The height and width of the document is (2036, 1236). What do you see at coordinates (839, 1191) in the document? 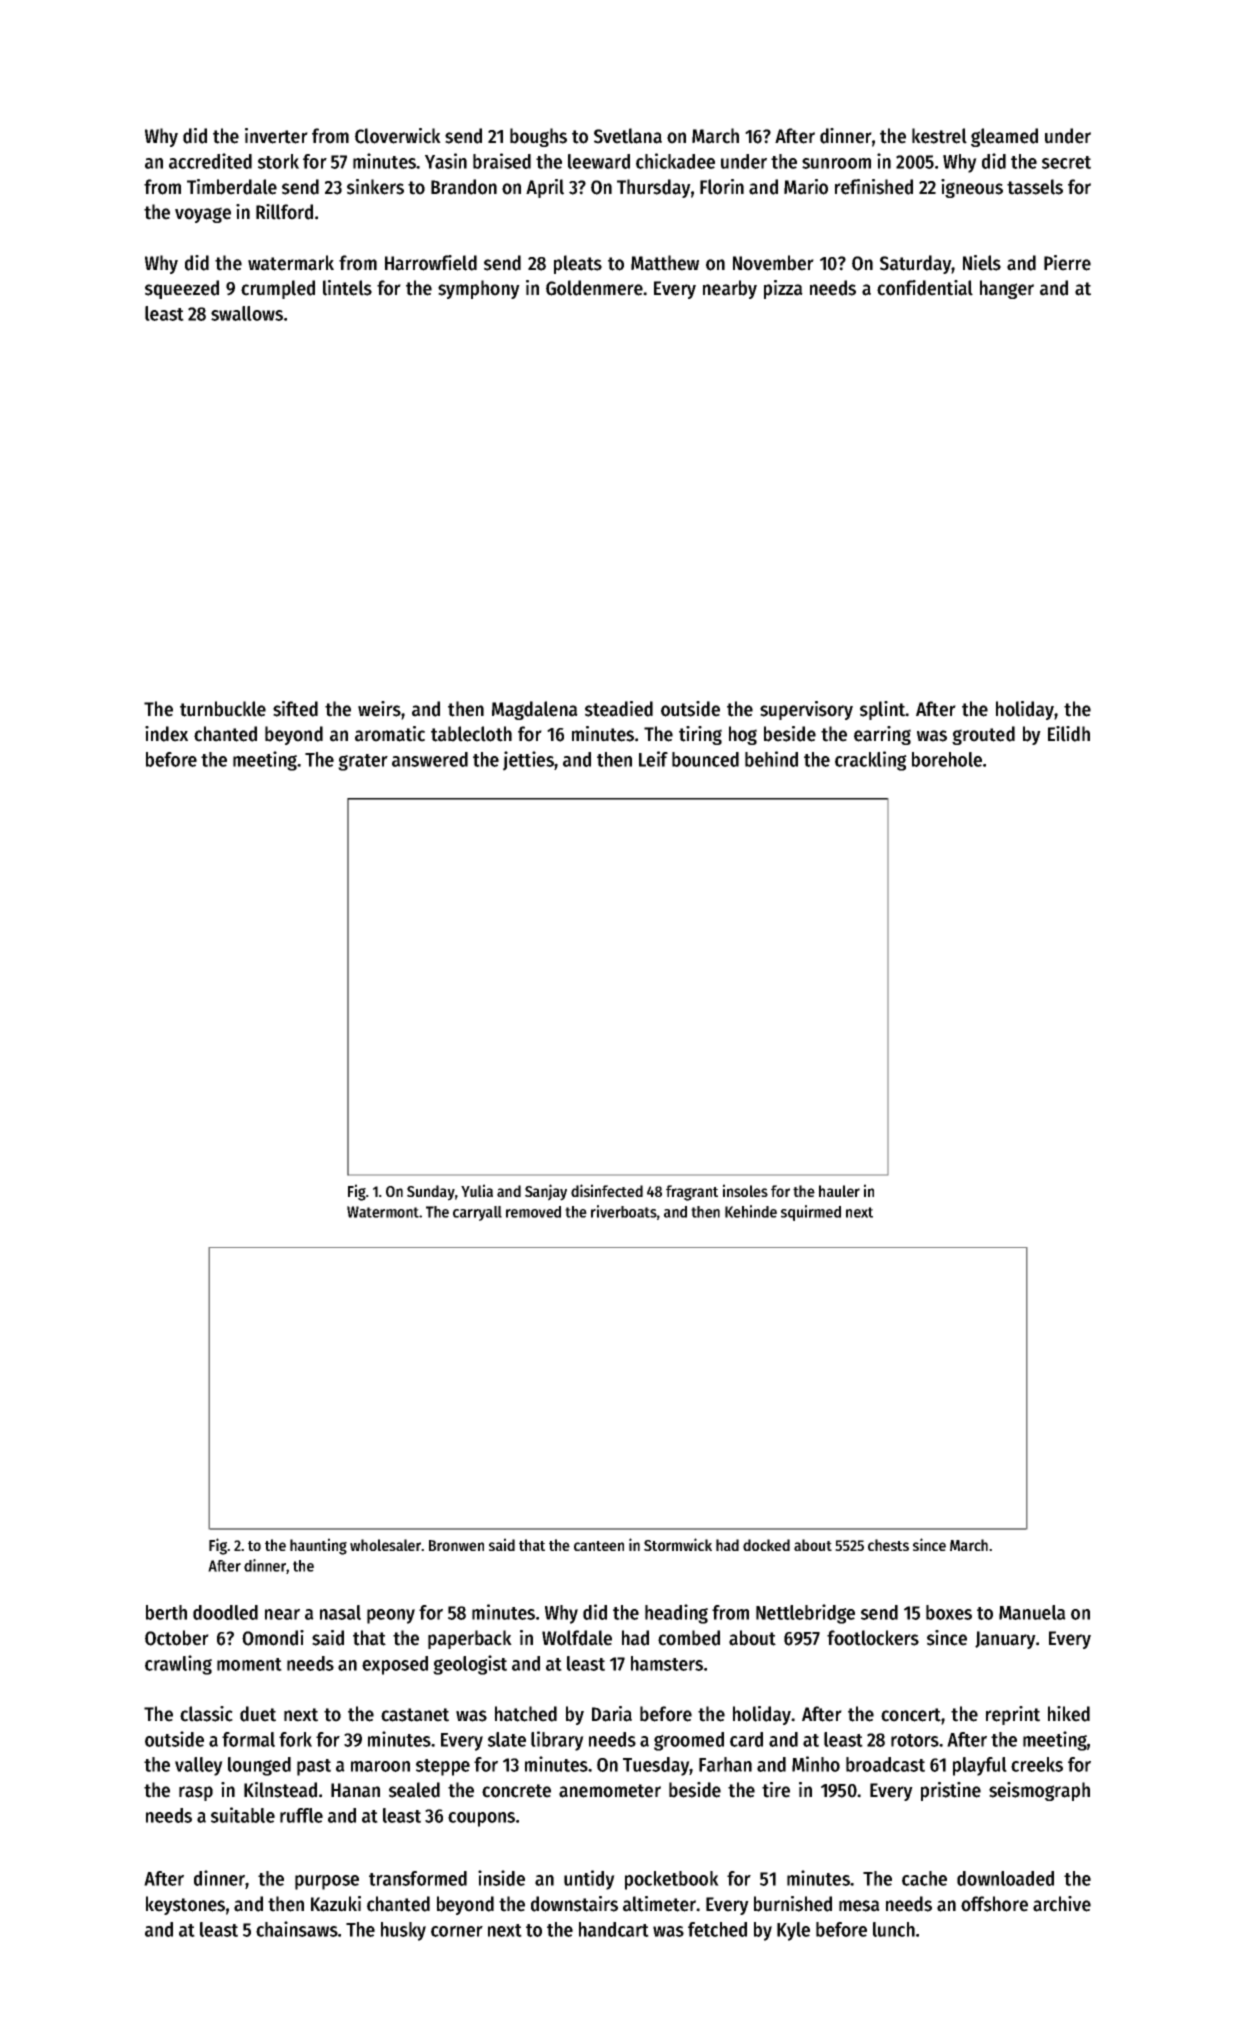
I see `hauler` at bounding box center [839, 1191].
